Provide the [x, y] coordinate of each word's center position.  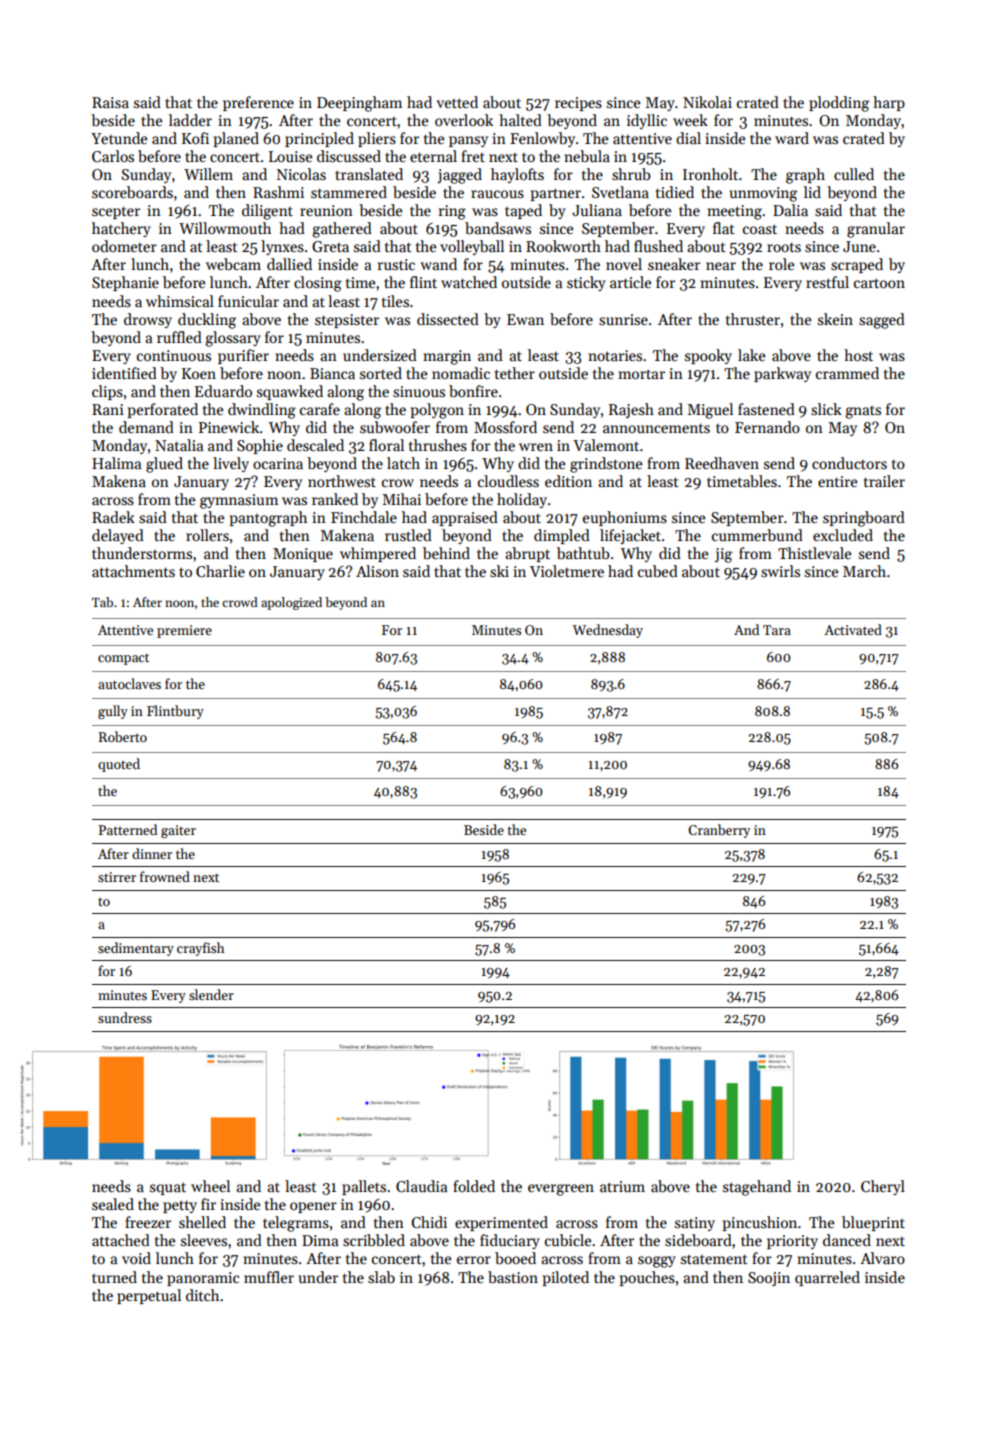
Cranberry [719, 831]
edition [568, 481]
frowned [165, 876]
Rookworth [563, 246]
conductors [849, 463]
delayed [118, 536]
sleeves [204, 1240]
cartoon [879, 283]
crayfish [200, 949]
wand [438, 264]
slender [211, 994]
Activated [853, 629]
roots [784, 247]
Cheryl [883, 1187]
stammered [349, 192]
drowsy [148, 320]
